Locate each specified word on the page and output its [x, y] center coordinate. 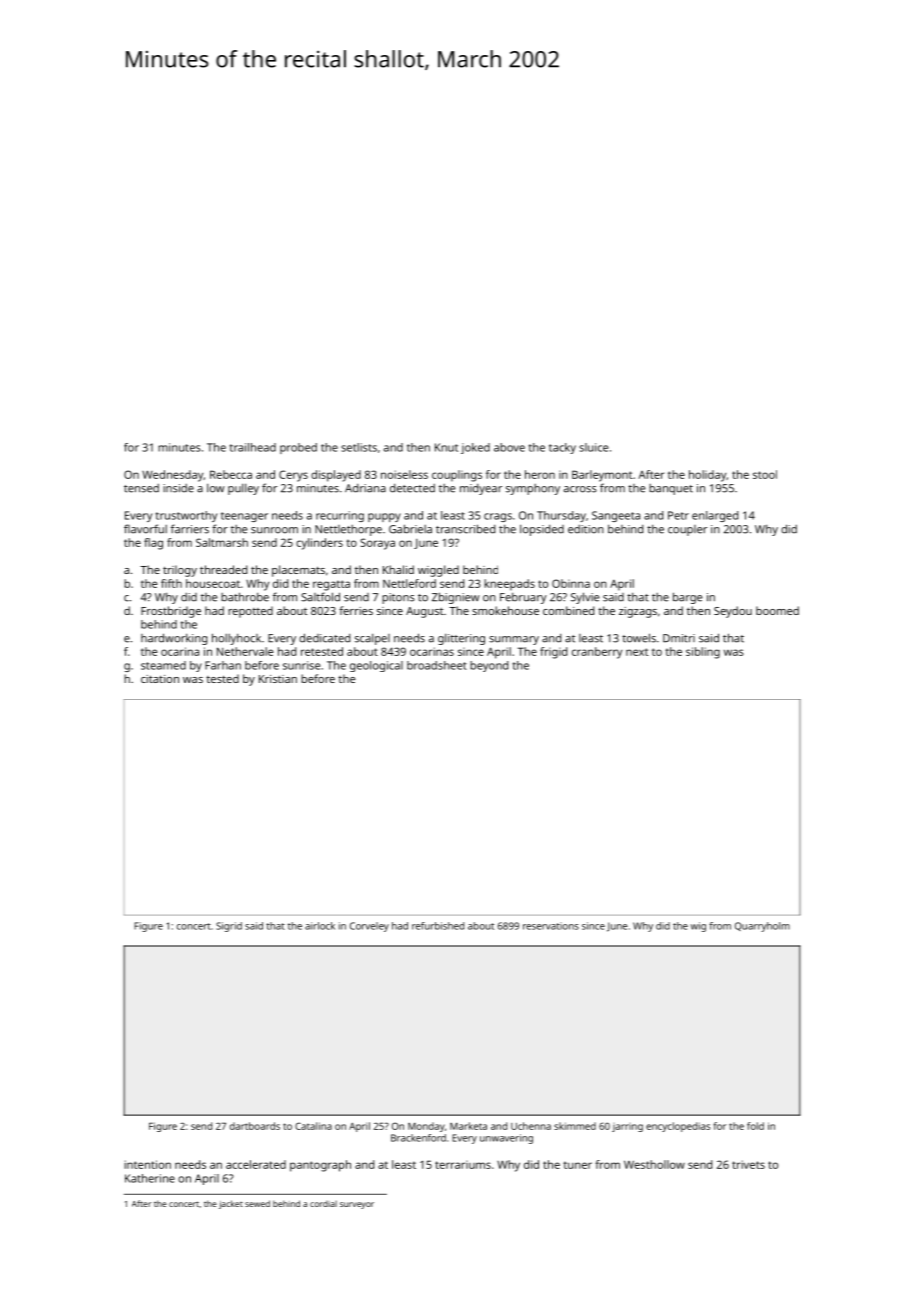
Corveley [369, 927]
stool [765, 474]
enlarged [715, 516]
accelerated [256, 1164]
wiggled [438, 571]
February [523, 598]
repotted [250, 612]
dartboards [255, 1126]
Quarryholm [762, 927]
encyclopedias [678, 1127]
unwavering [506, 1139]
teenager [244, 517]
